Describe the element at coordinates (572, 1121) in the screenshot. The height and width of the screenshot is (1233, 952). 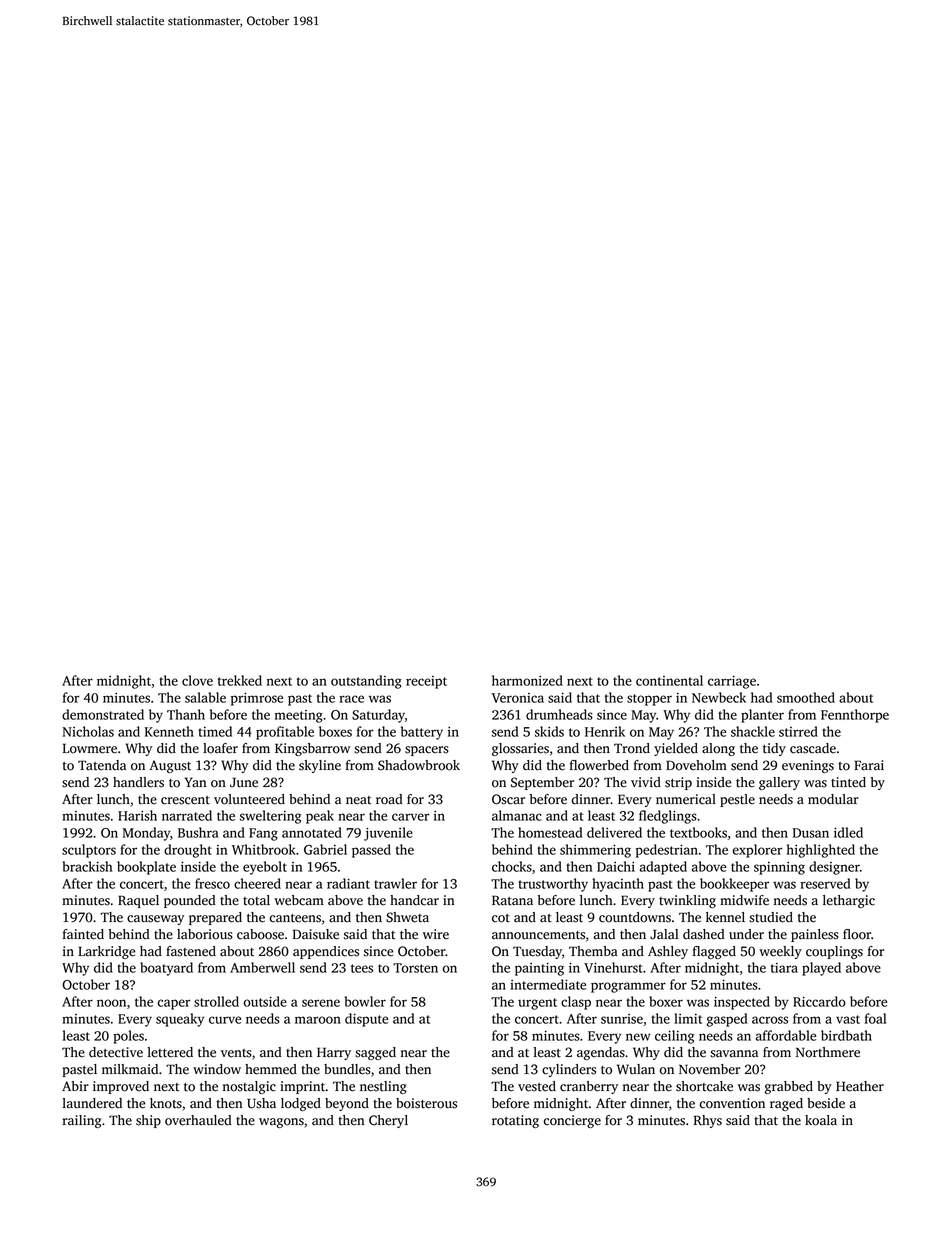
I see `concierge` at that location.
